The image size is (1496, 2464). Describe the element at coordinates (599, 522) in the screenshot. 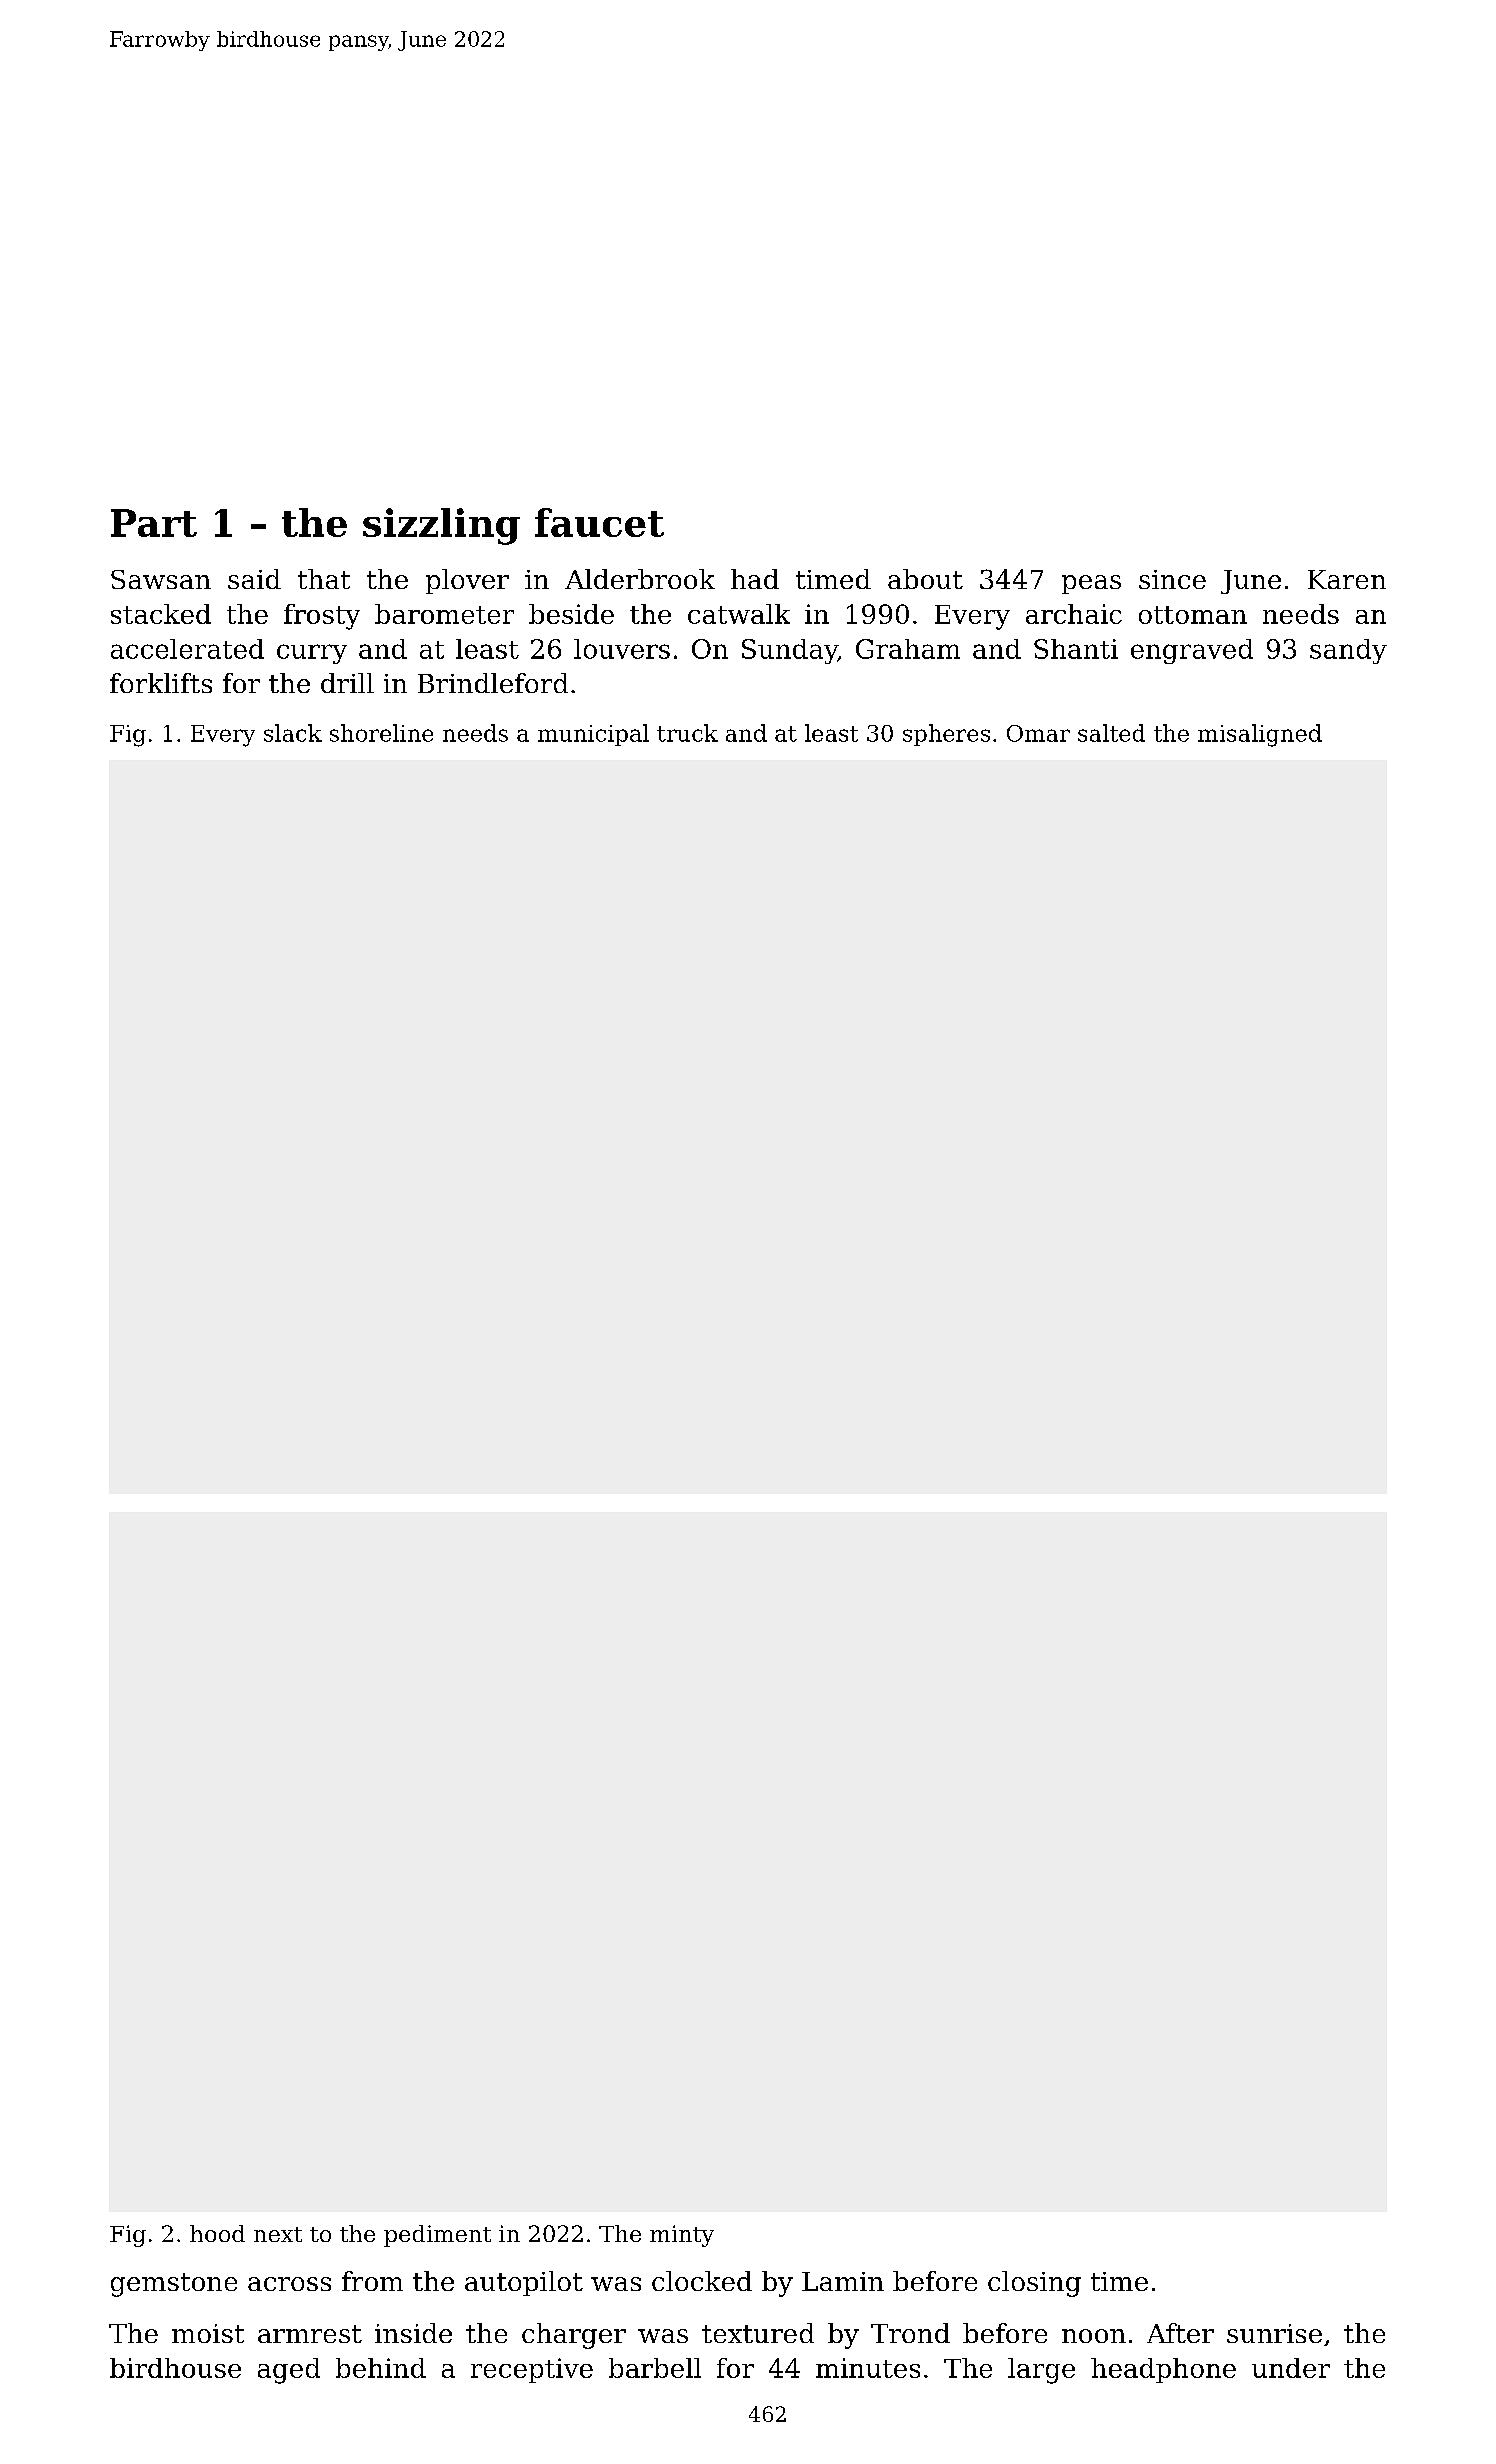

I see `faucet` at that location.
